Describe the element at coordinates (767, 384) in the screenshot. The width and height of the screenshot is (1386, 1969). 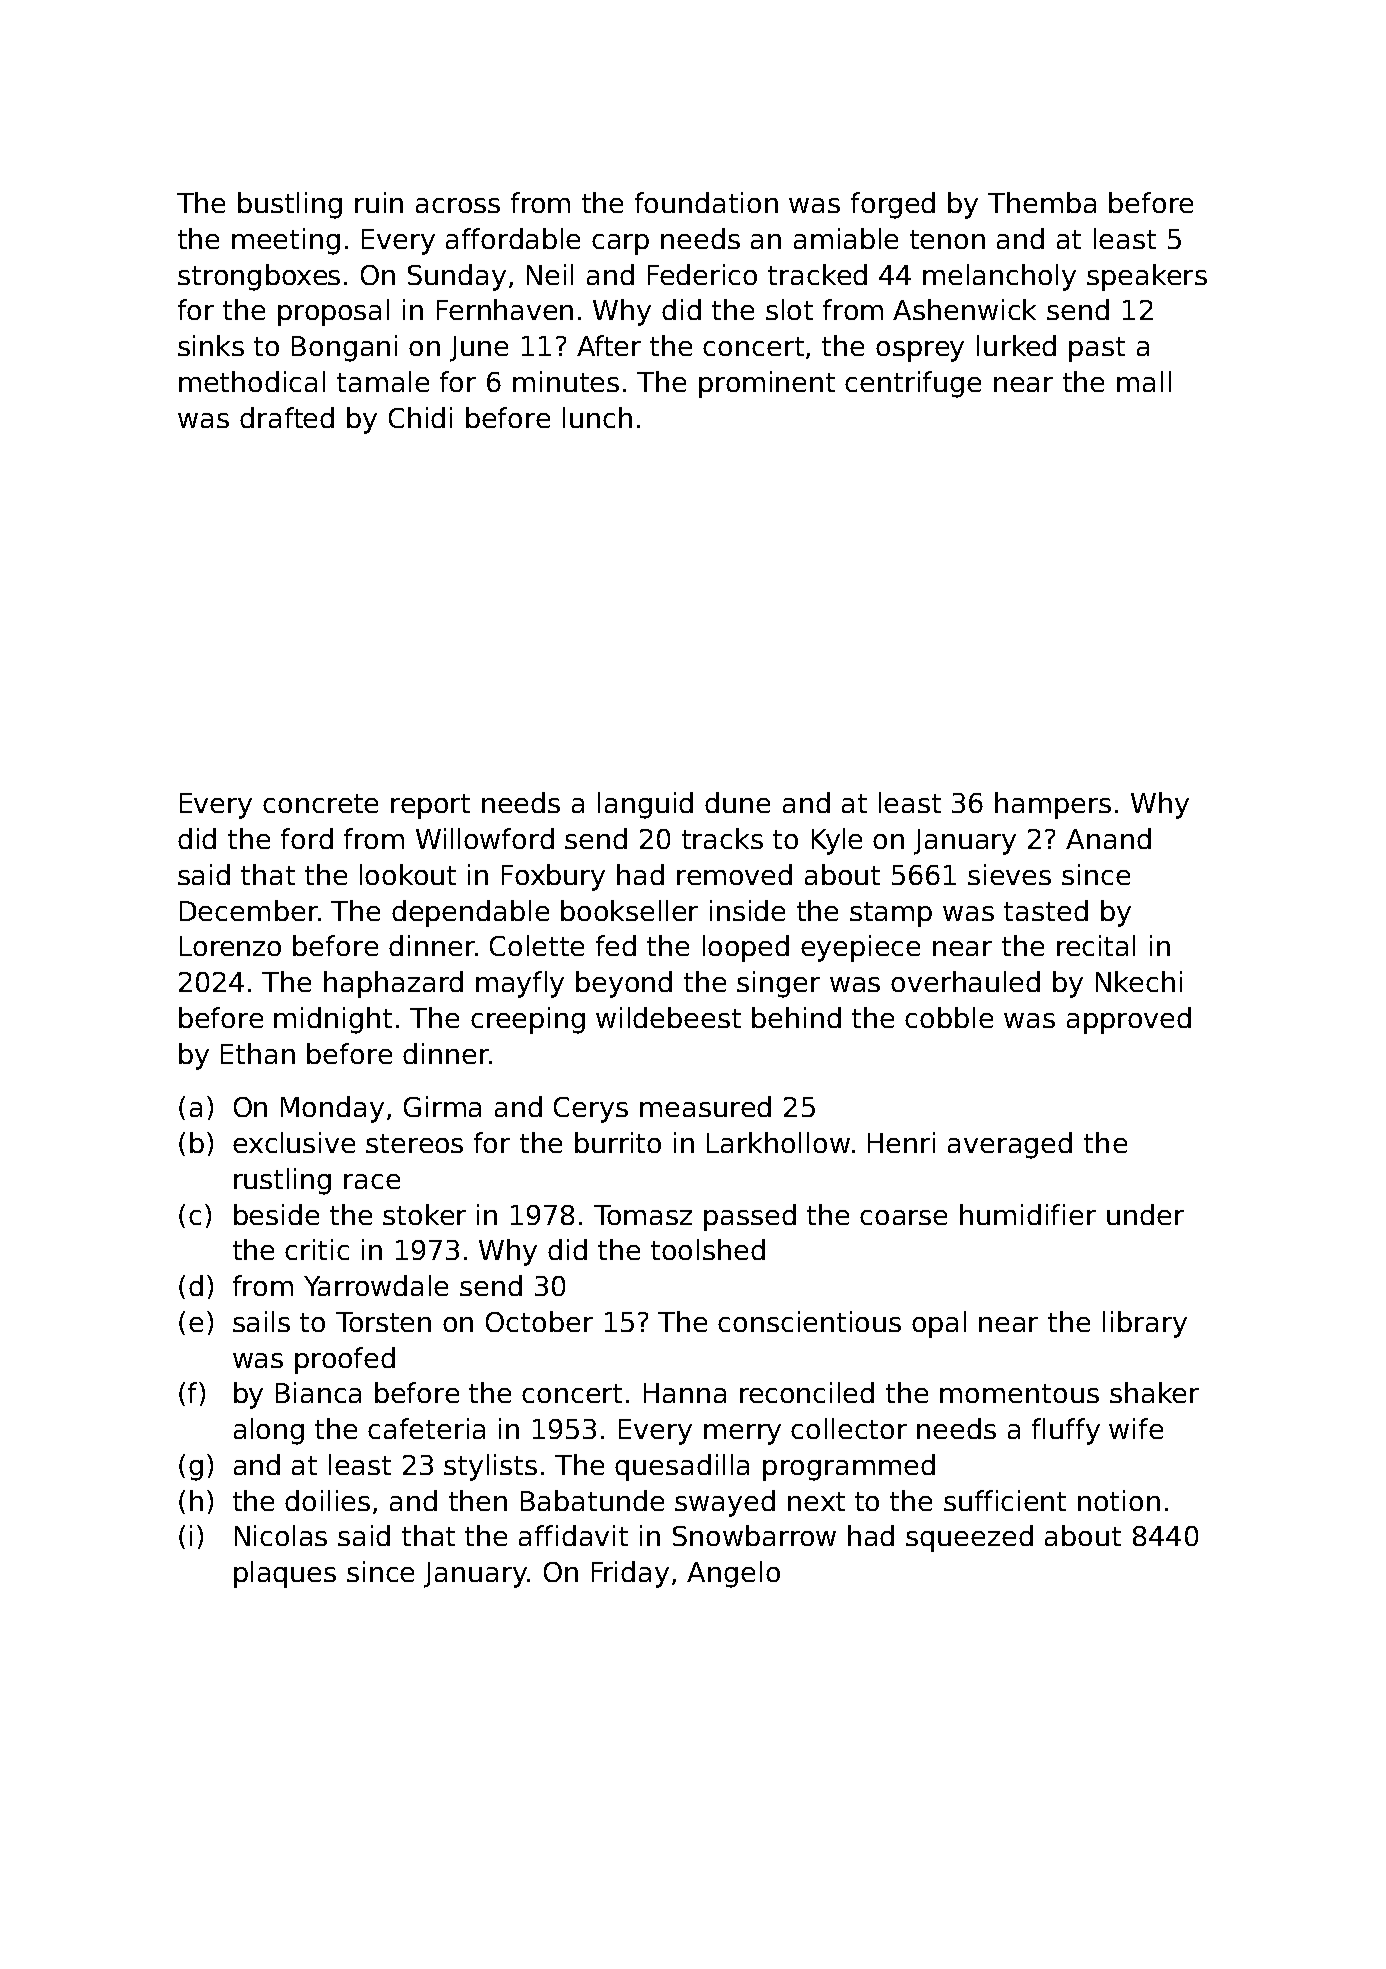
I see `prominent` at that location.
